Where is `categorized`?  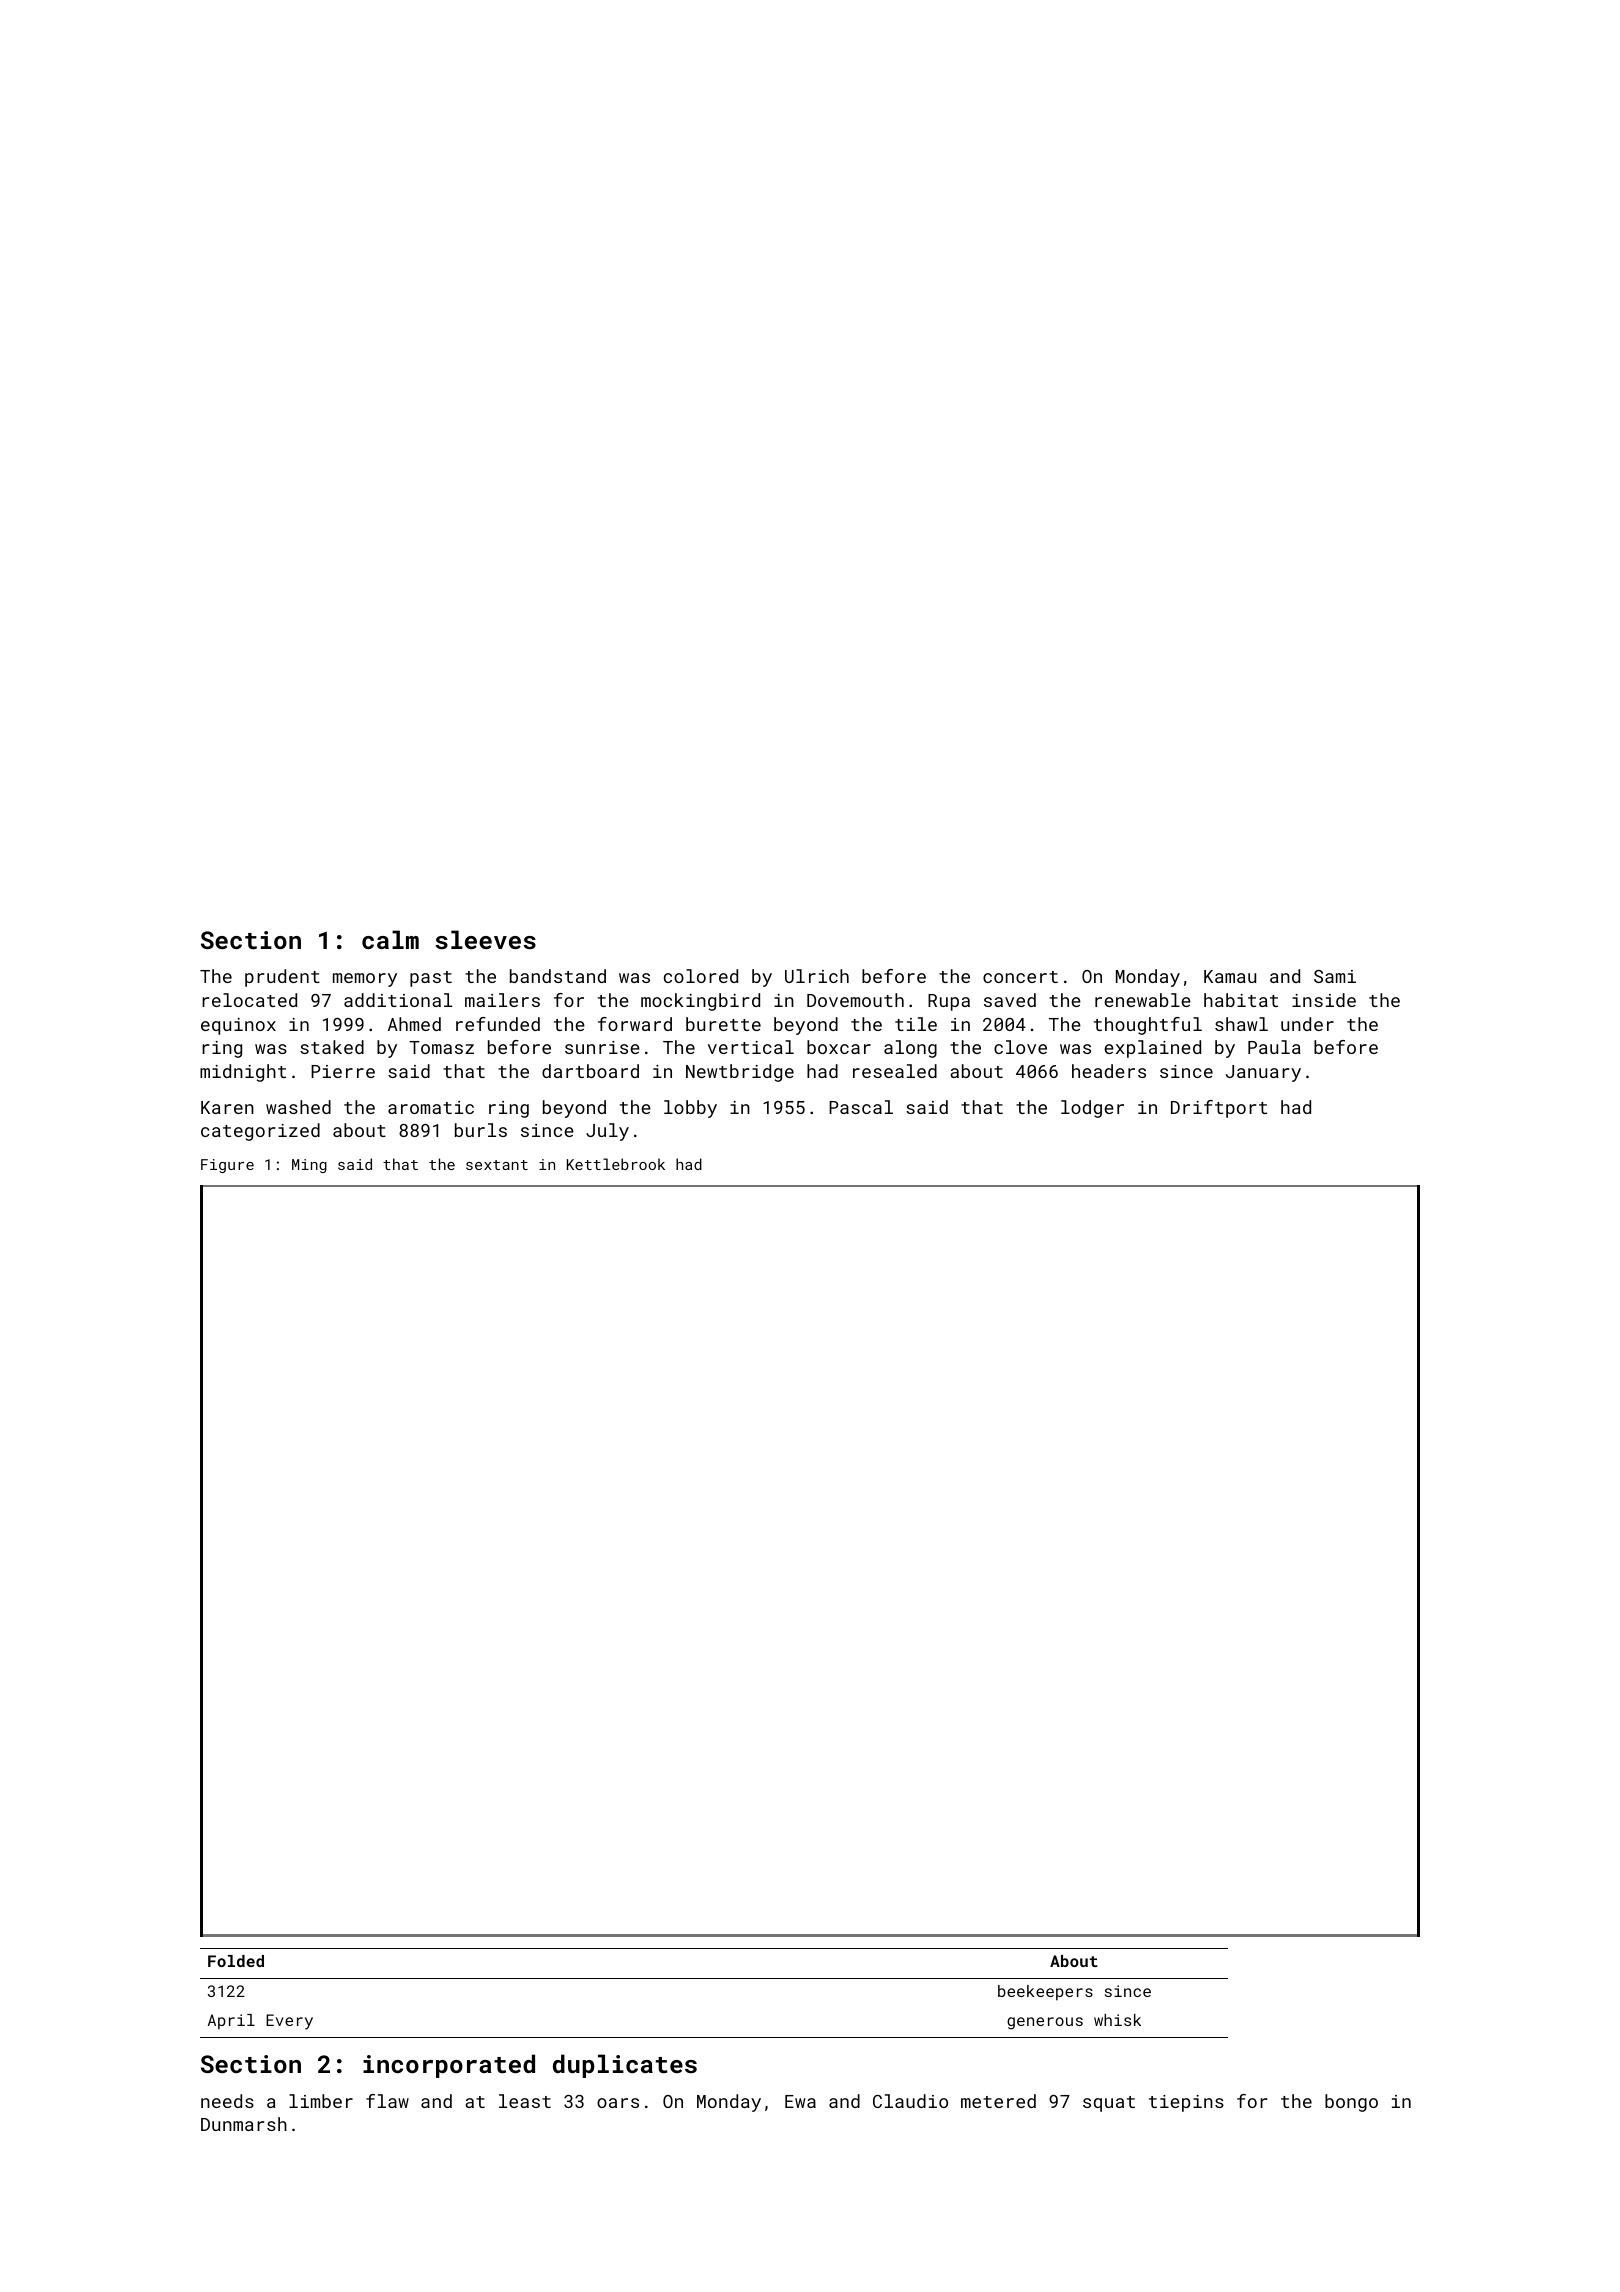 categorized is located at coordinates (260, 1132).
